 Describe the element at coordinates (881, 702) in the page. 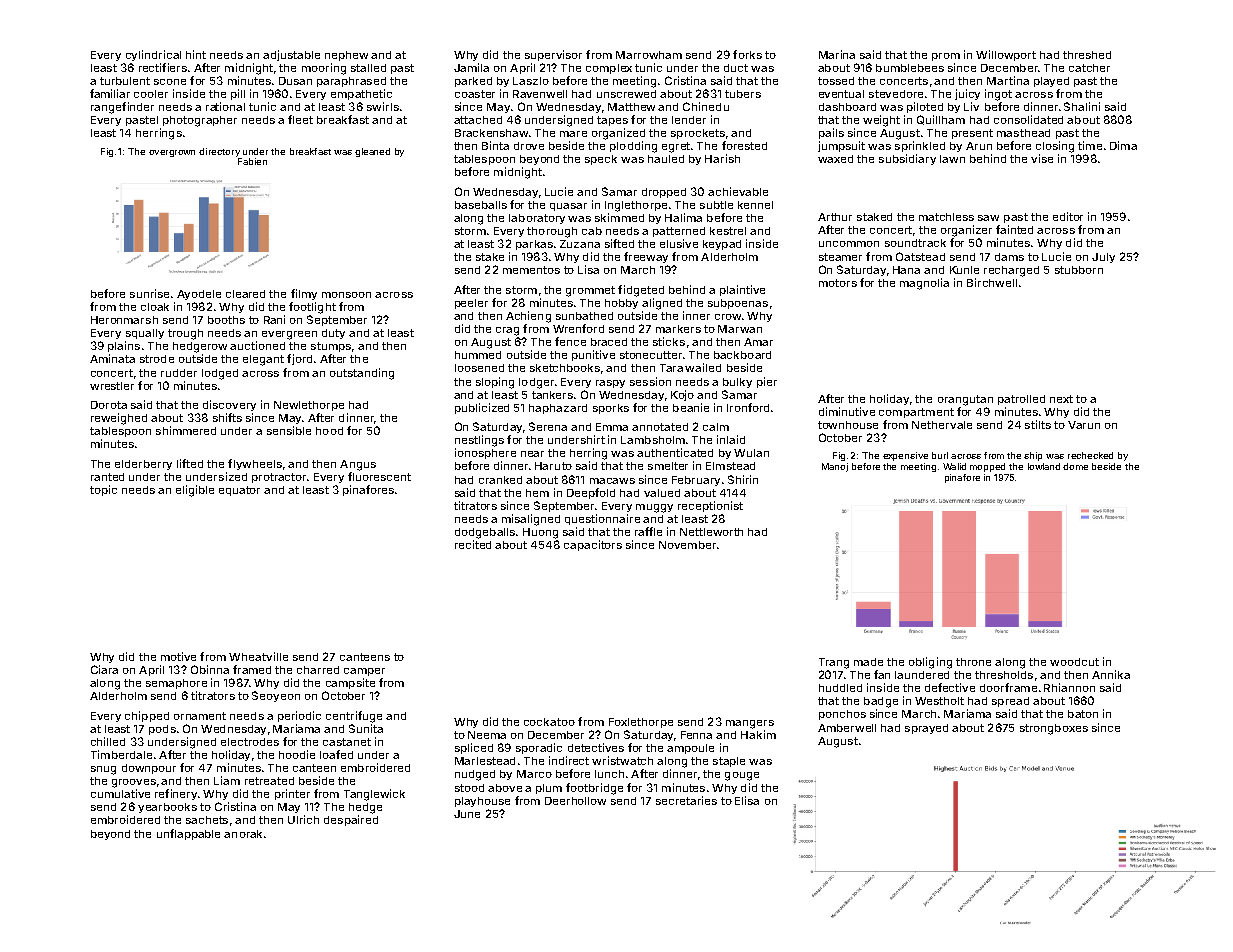

I see `badge` at that location.
